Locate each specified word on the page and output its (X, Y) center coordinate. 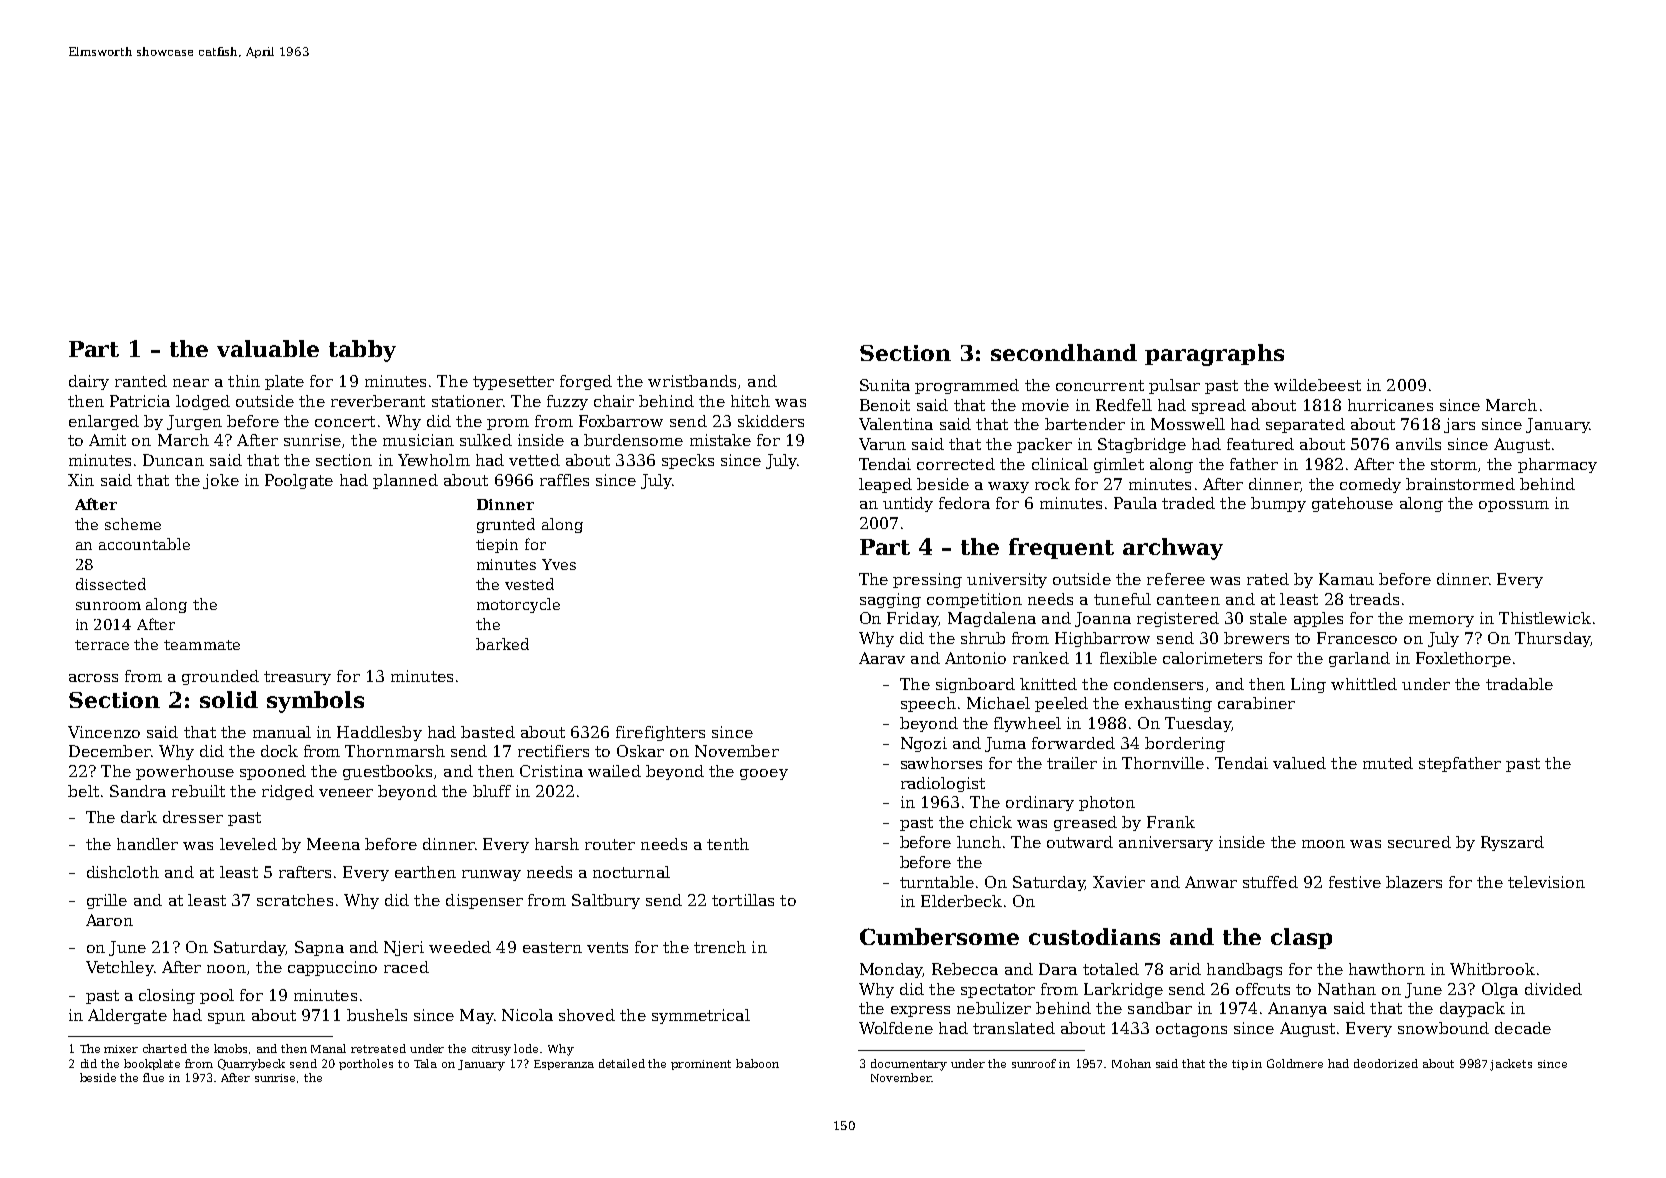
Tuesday (1198, 724)
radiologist (943, 784)
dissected (111, 584)
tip (1240, 1065)
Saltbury (606, 901)
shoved (587, 1015)
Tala (425, 1063)
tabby (362, 351)
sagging (890, 600)
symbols (315, 702)
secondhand (1064, 352)
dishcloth (123, 872)
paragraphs (1214, 355)
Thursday (1552, 639)
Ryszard (1512, 843)
